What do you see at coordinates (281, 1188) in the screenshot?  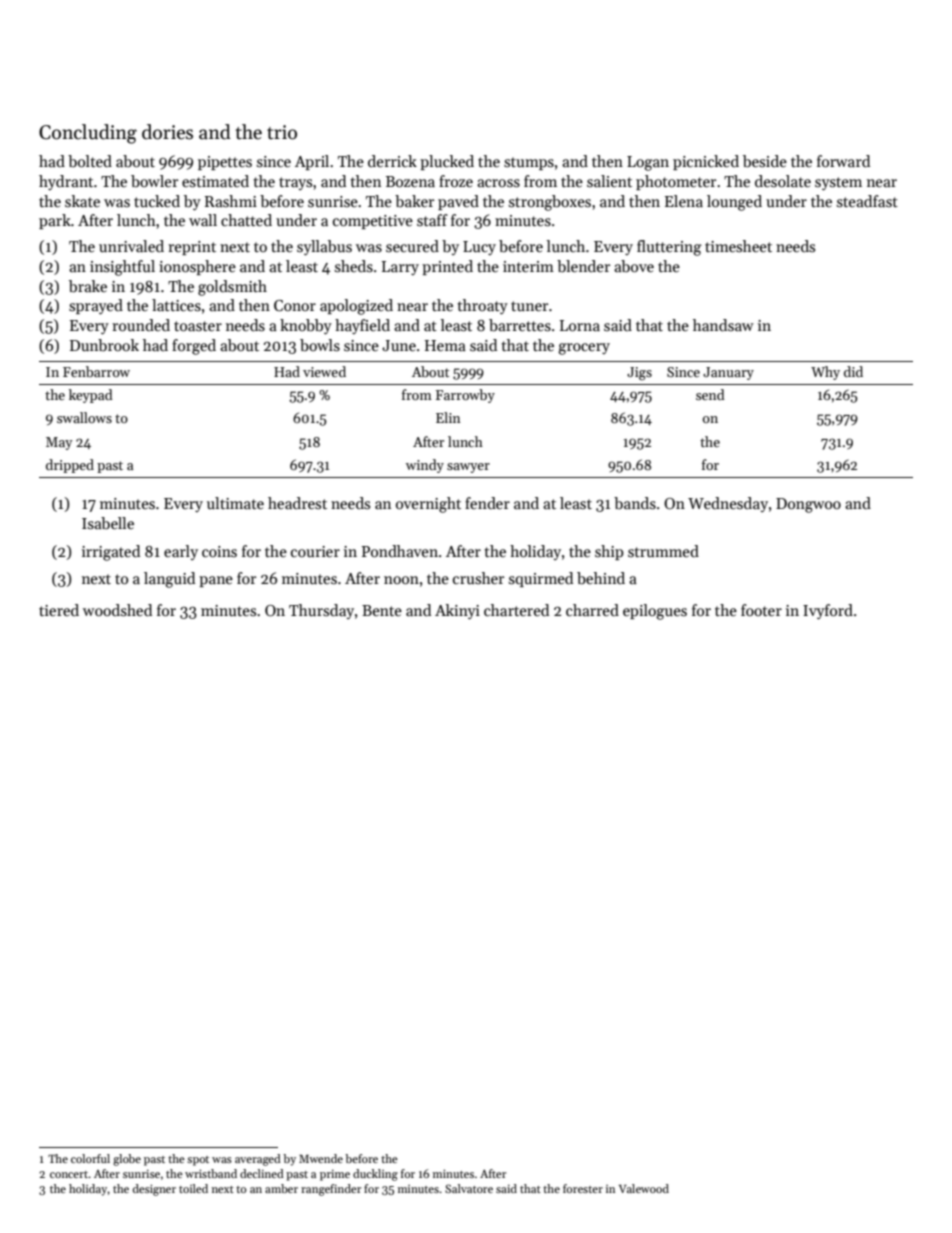 I see `amber` at bounding box center [281, 1188].
